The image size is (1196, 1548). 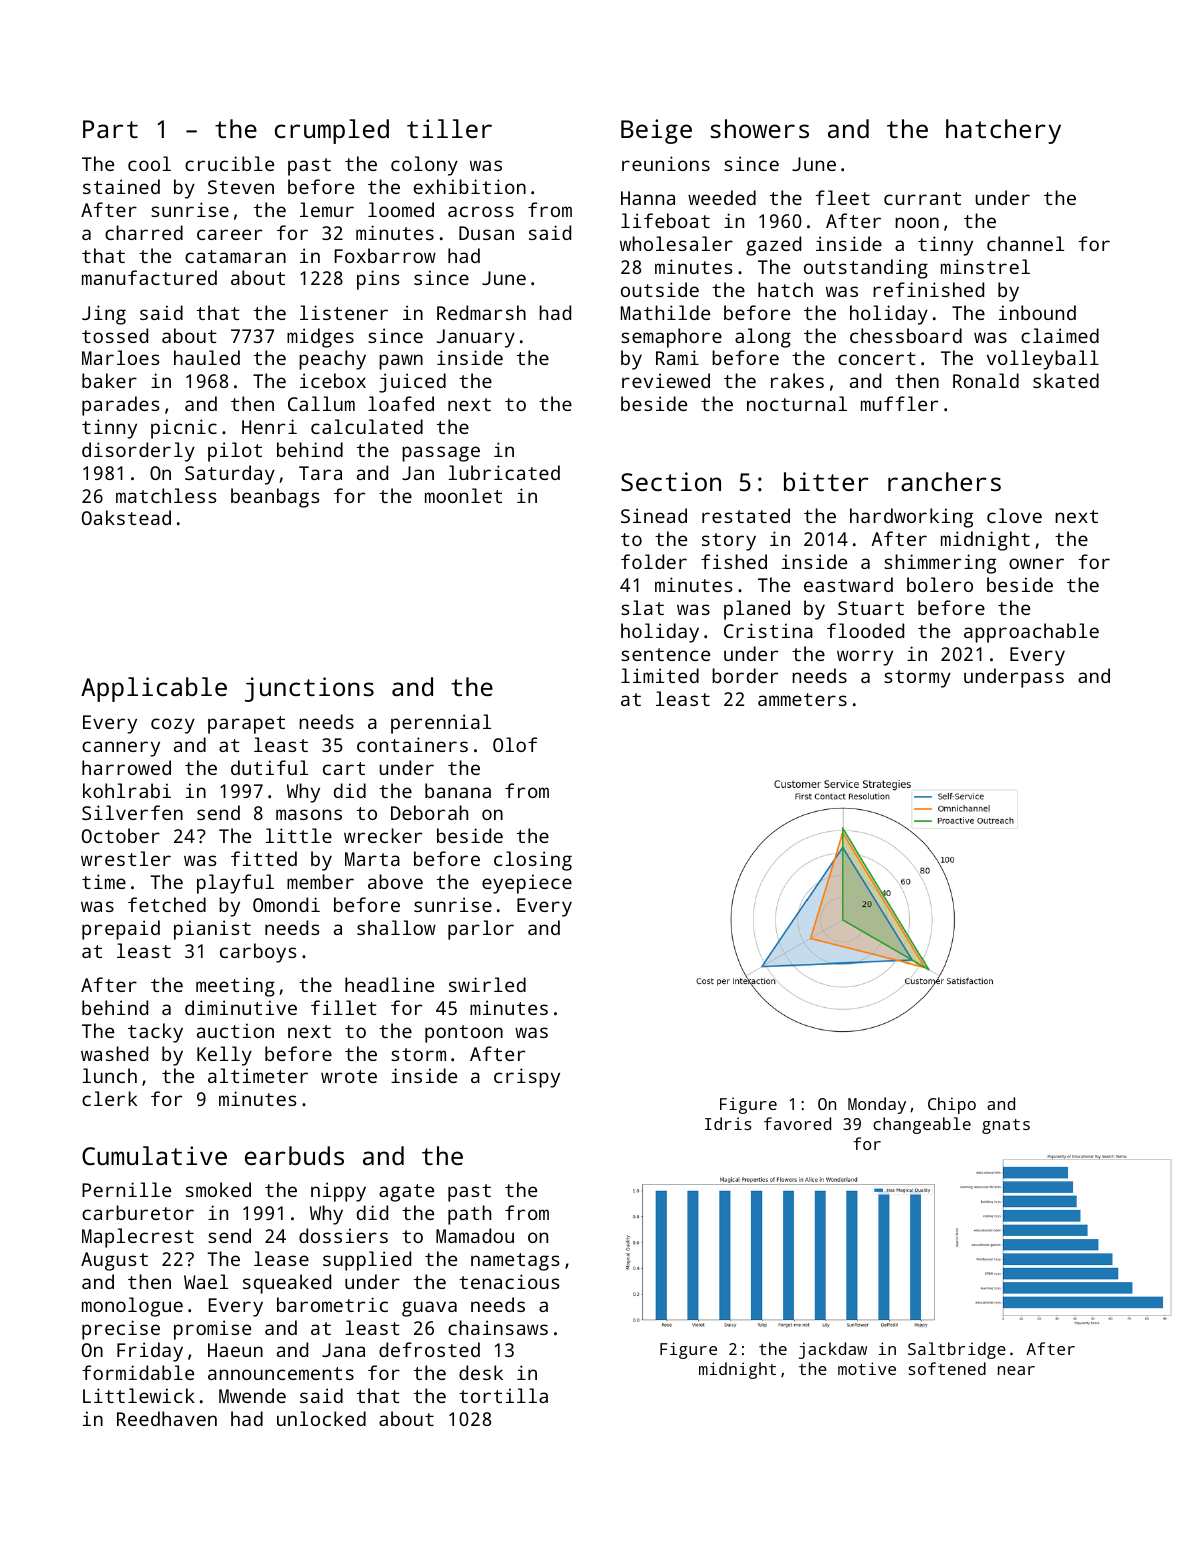 What do you see at coordinates (826, 481) in the screenshot?
I see `bitter` at bounding box center [826, 481].
